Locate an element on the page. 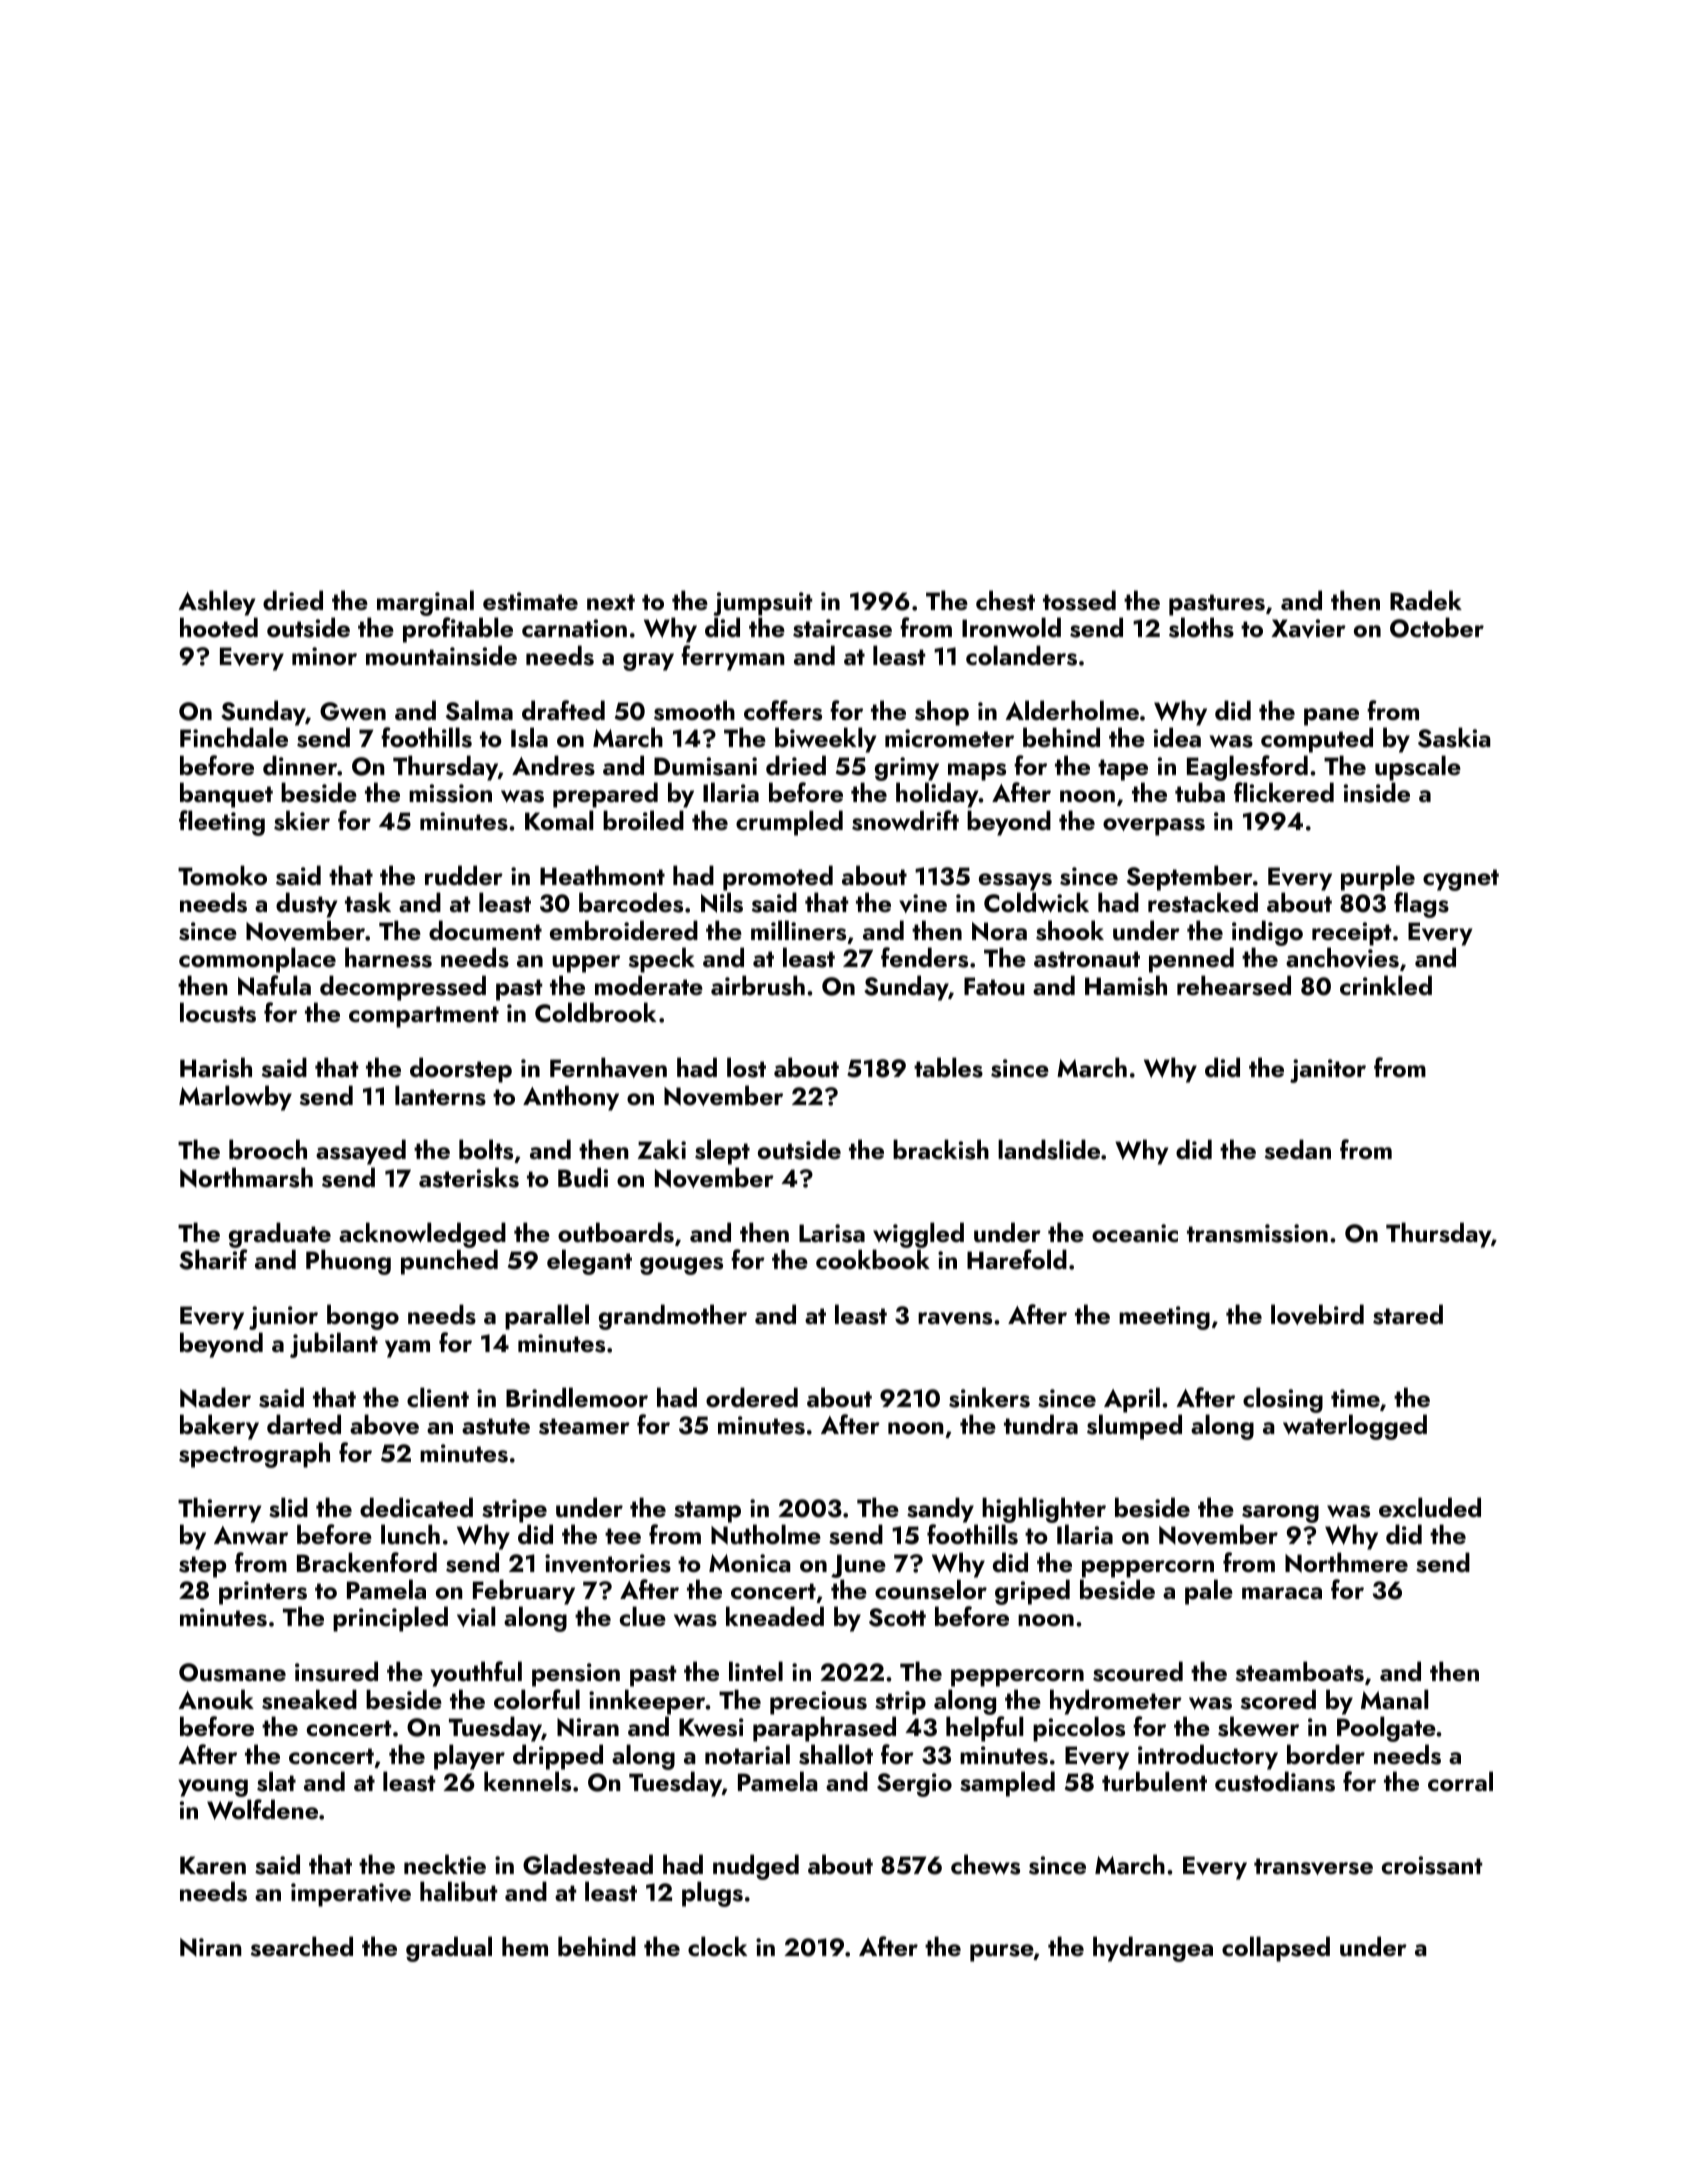 The width and height of the image is (1683, 2178). fleeting is located at coordinates (222, 823).
